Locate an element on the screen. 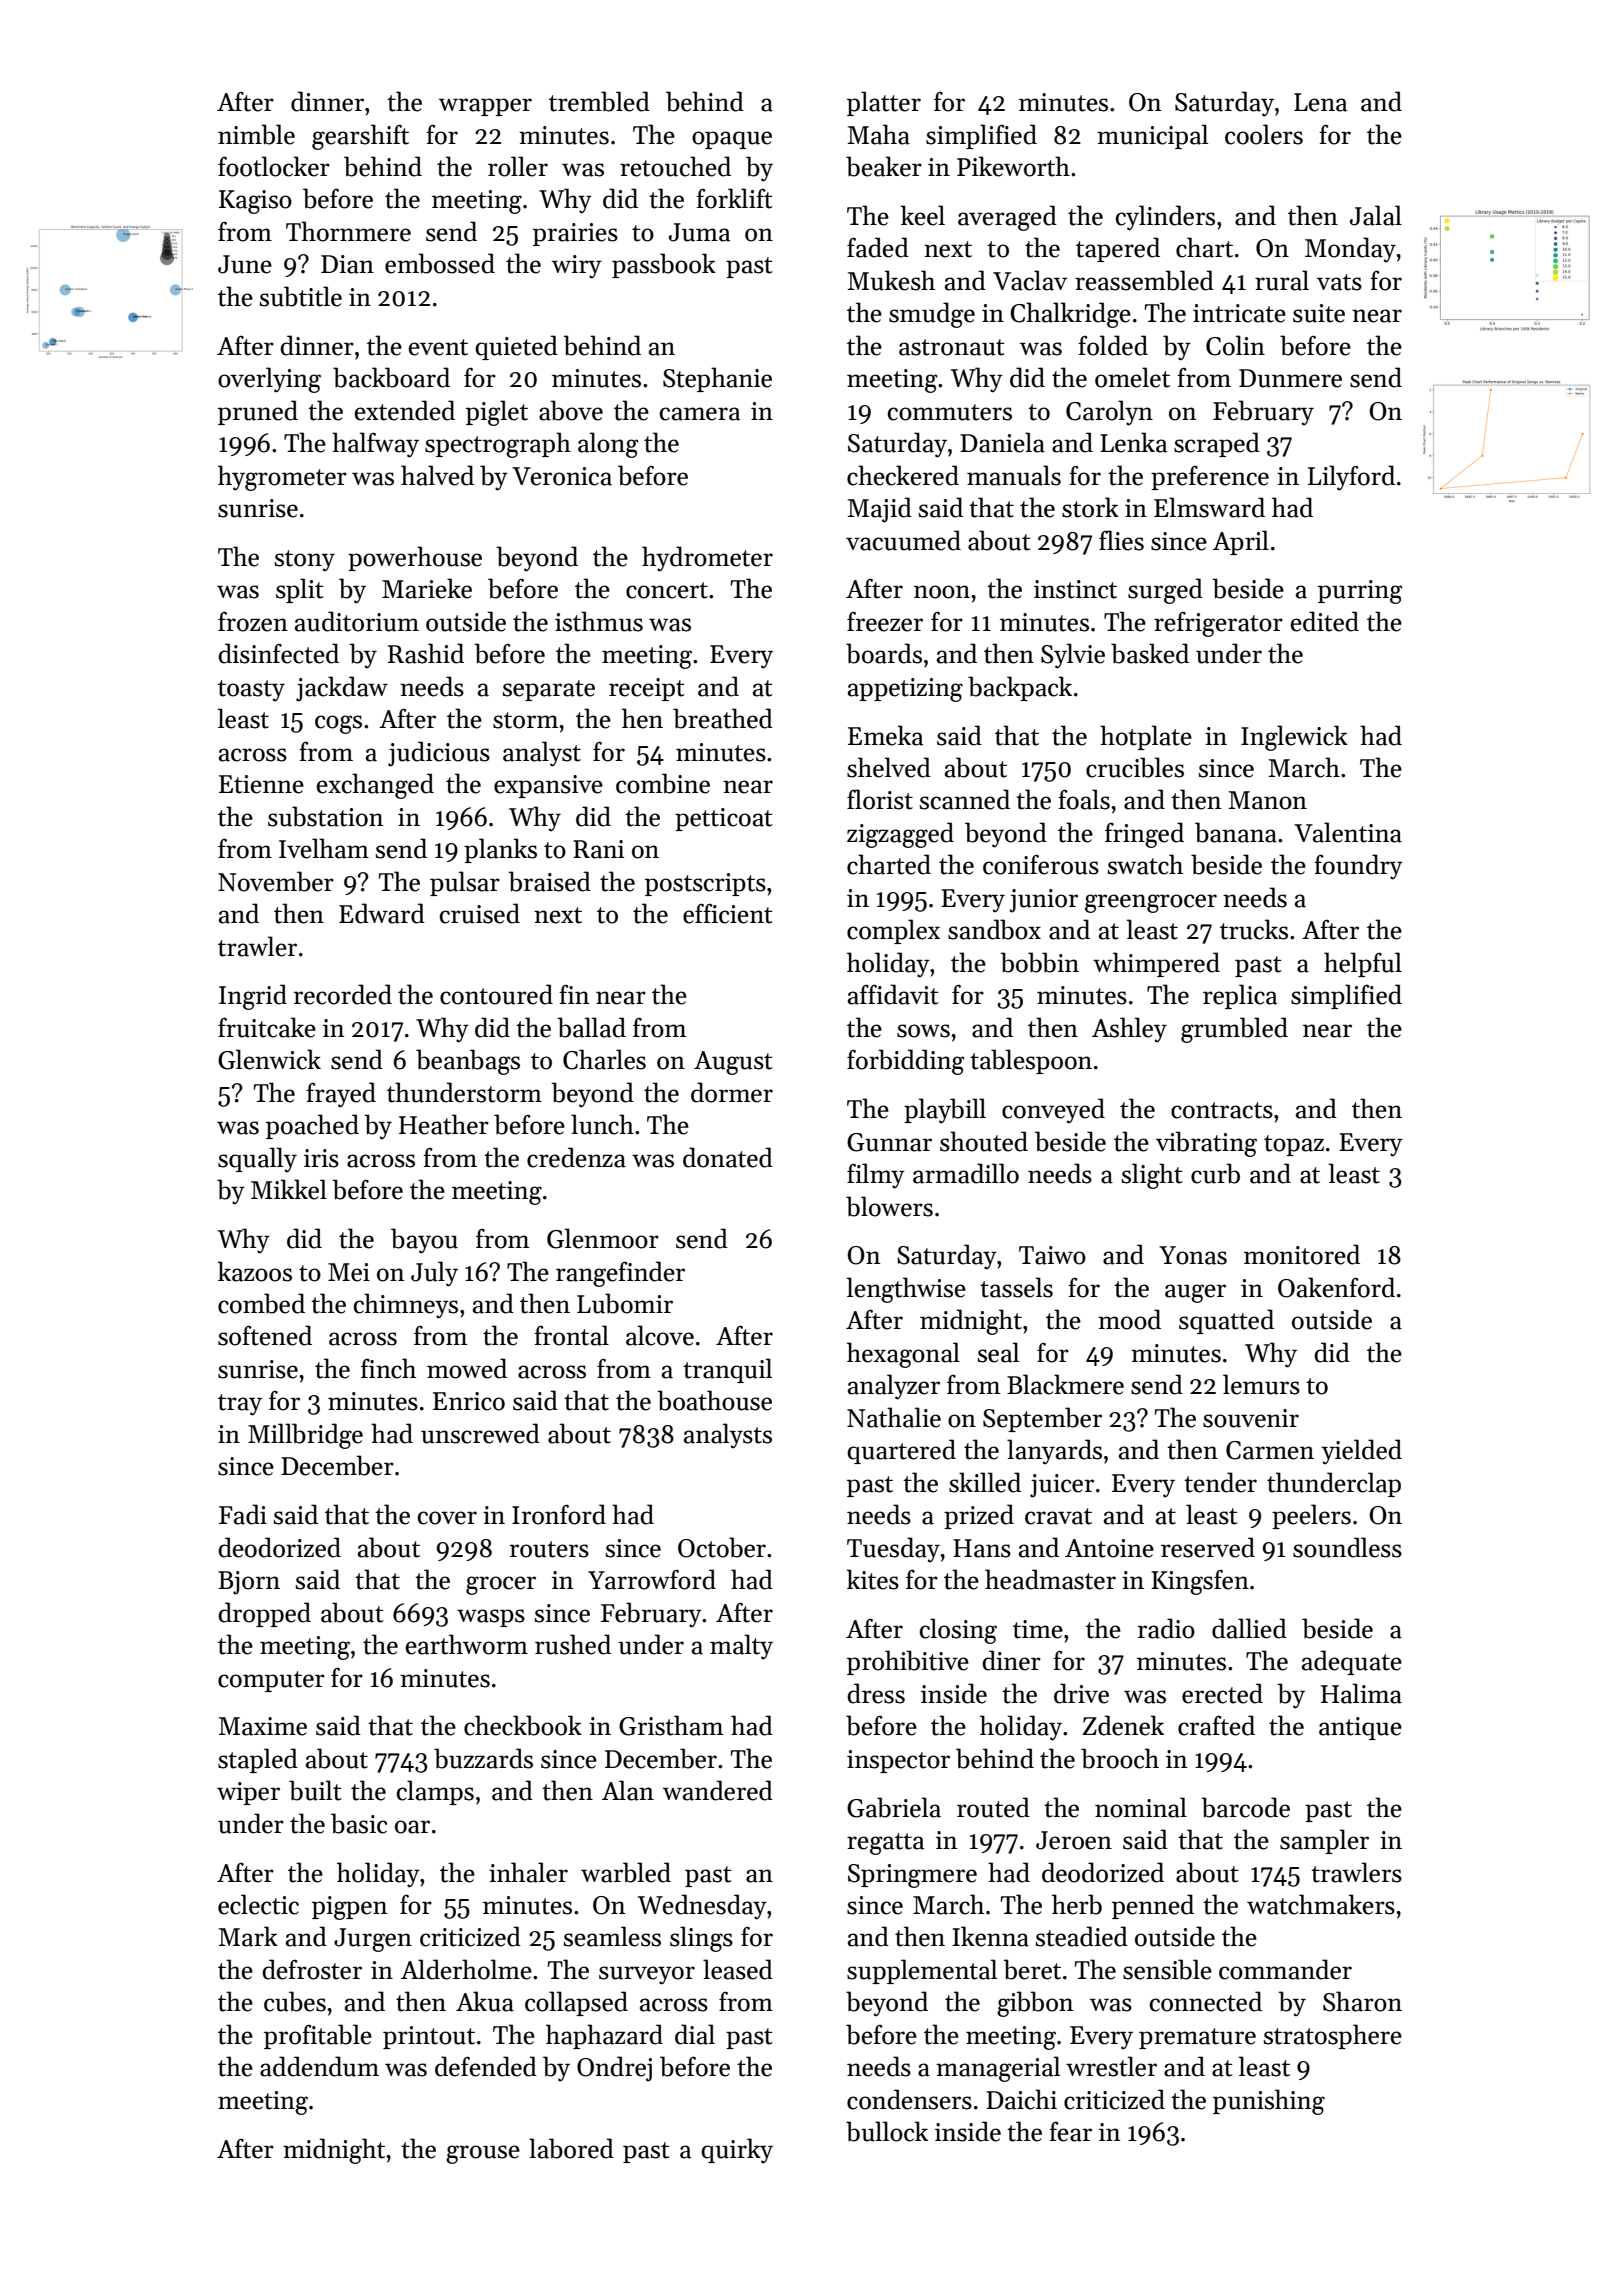  smudge is located at coordinates (932, 315).
